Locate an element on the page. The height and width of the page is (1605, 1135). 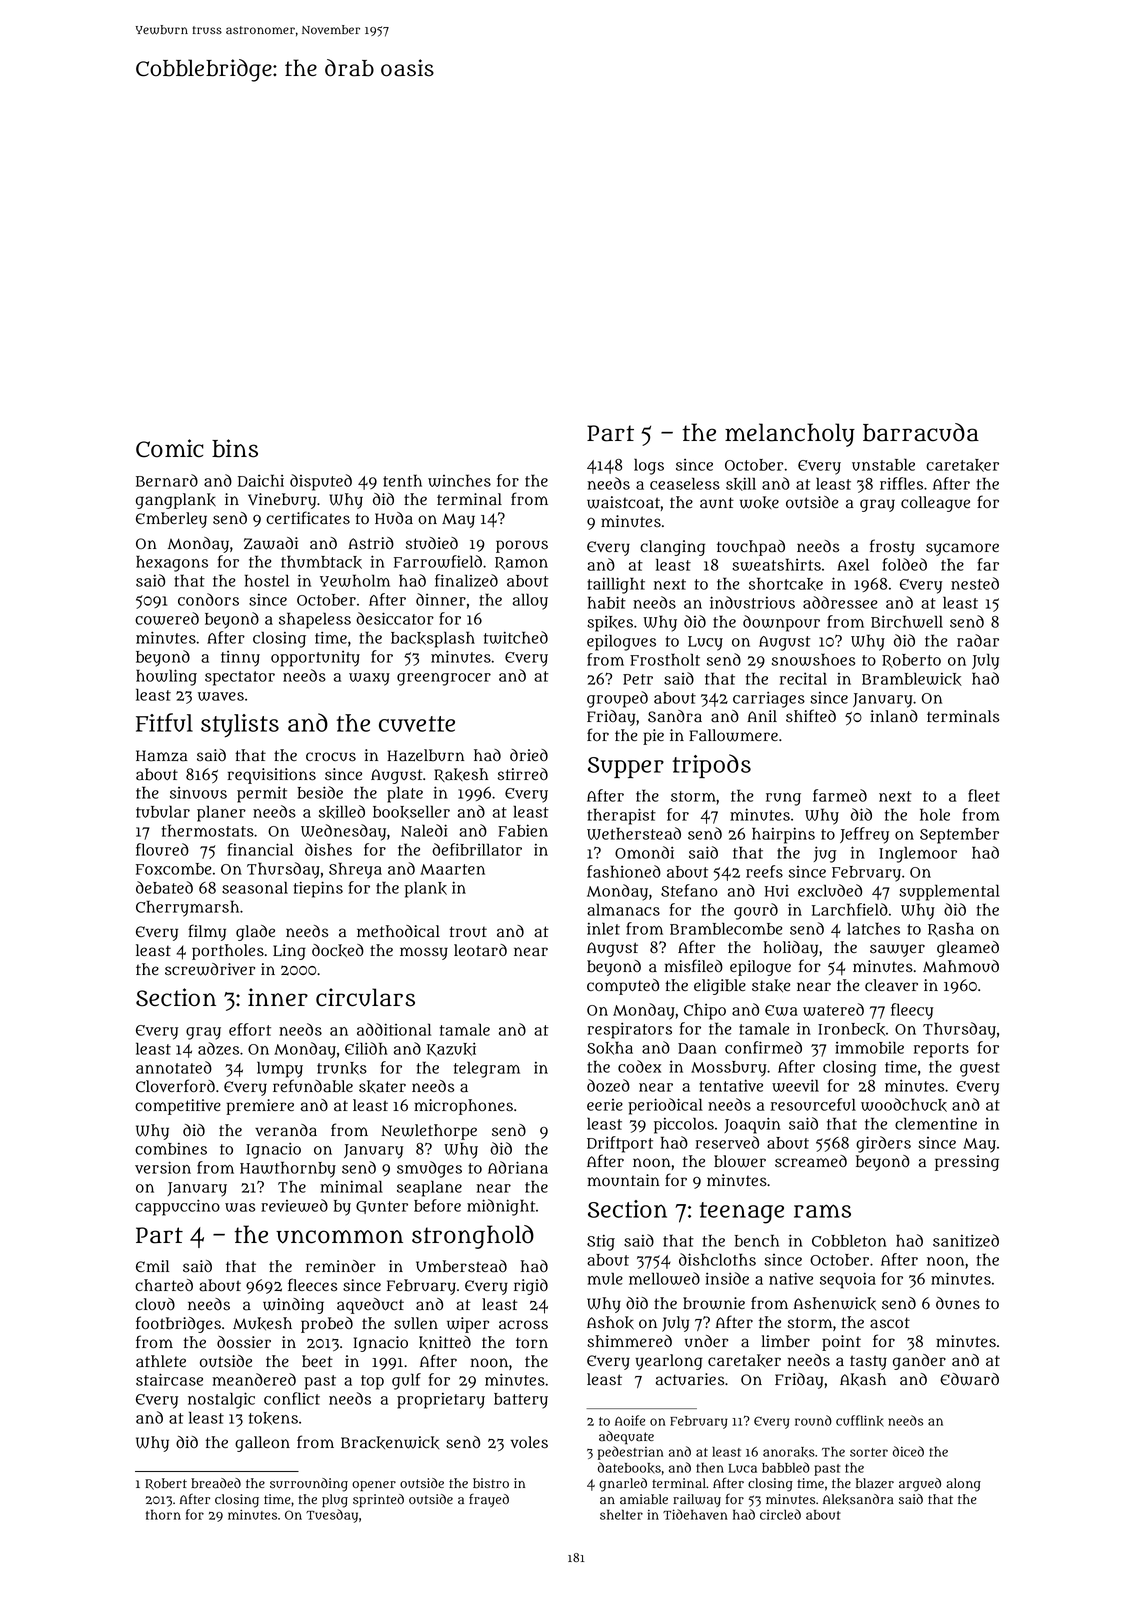
Fabien is located at coordinates (523, 830).
